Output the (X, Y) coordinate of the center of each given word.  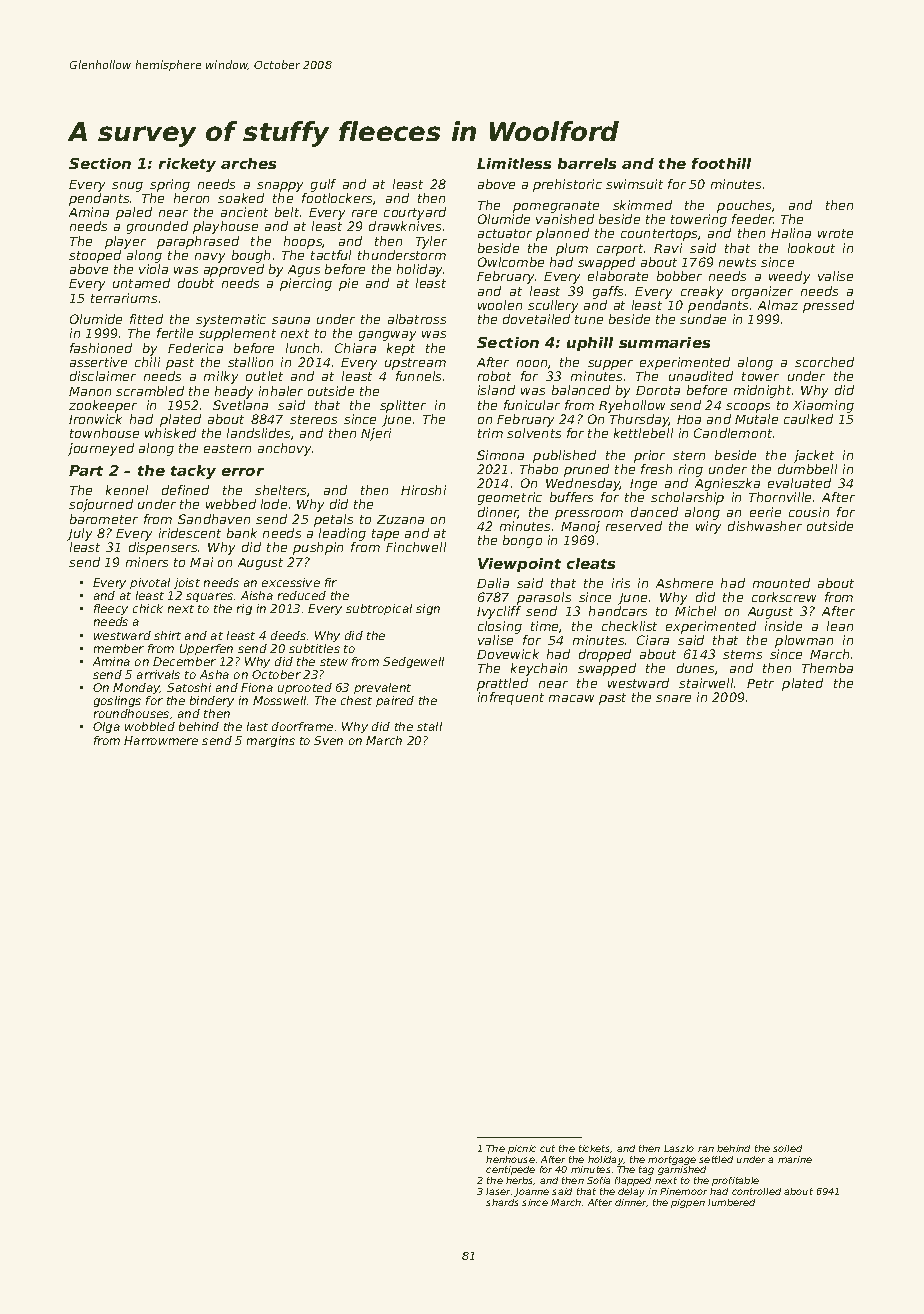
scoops (748, 408)
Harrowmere (161, 740)
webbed (231, 504)
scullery (553, 306)
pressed (828, 306)
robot (494, 376)
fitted (146, 319)
